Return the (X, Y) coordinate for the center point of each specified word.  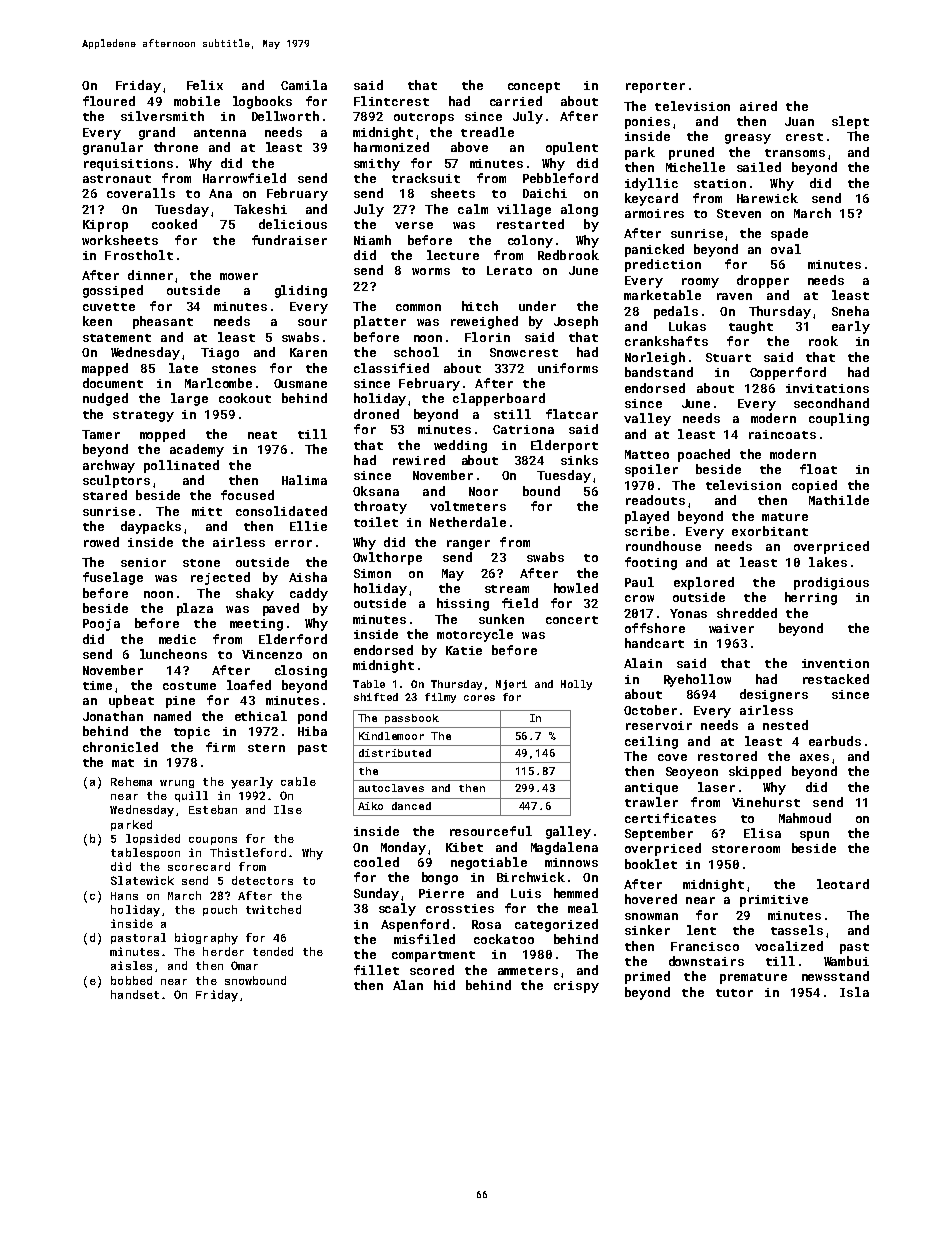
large (189, 399)
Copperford (788, 373)
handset (135, 994)
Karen (308, 352)
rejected (220, 578)
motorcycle (475, 635)
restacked (836, 679)
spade (789, 234)
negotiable (489, 863)
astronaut (117, 179)
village (524, 210)
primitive (774, 901)
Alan (408, 985)
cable (298, 781)
